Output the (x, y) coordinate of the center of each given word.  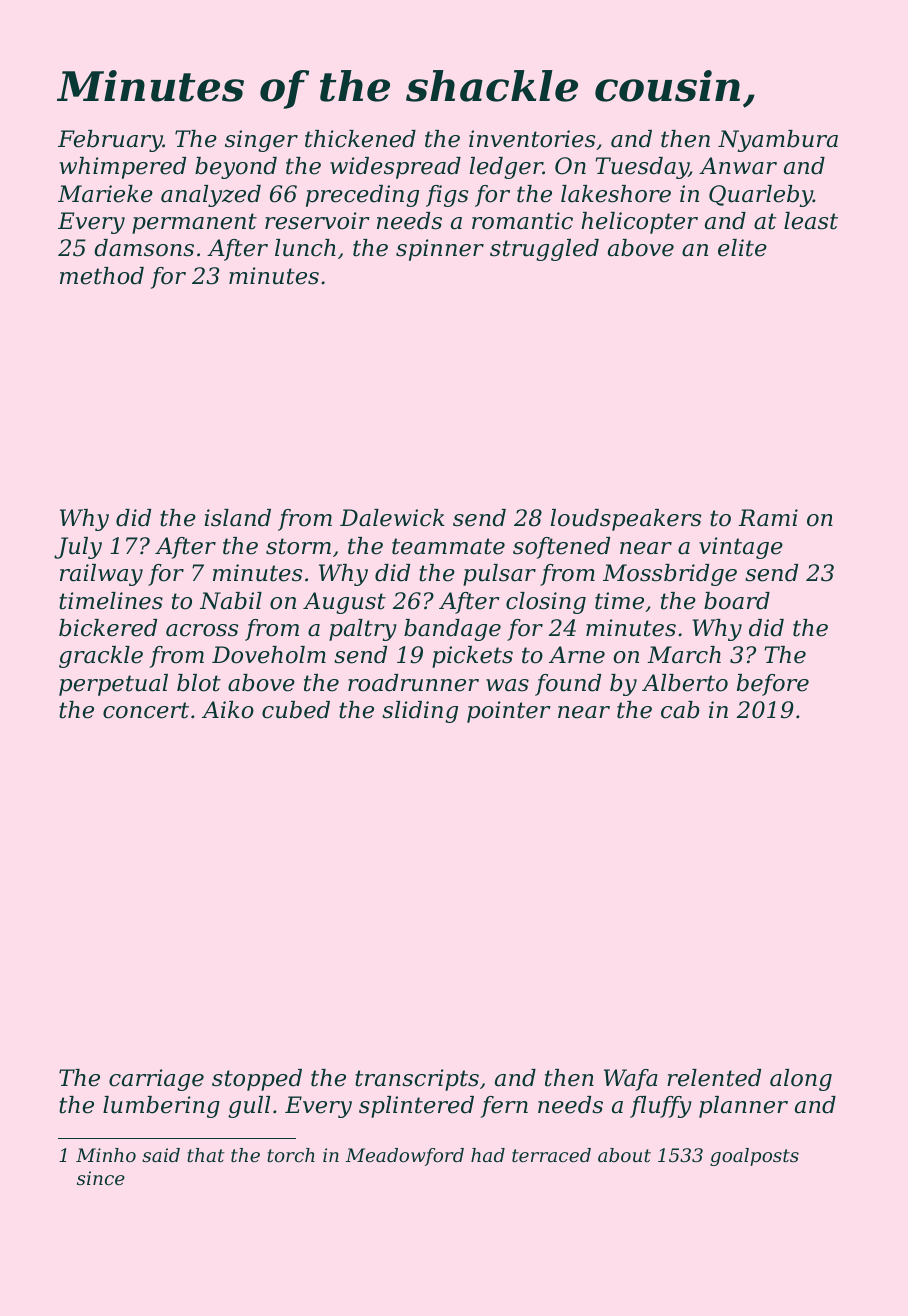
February (110, 141)
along (801, 1080)
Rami (768, 518)
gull (249, 1107)
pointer (509, 712)
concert (146, 710)
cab (680, 710)
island (237, 518)
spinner (440, 250)
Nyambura (778, 141)
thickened (360, 139)
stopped (257, 1080)
